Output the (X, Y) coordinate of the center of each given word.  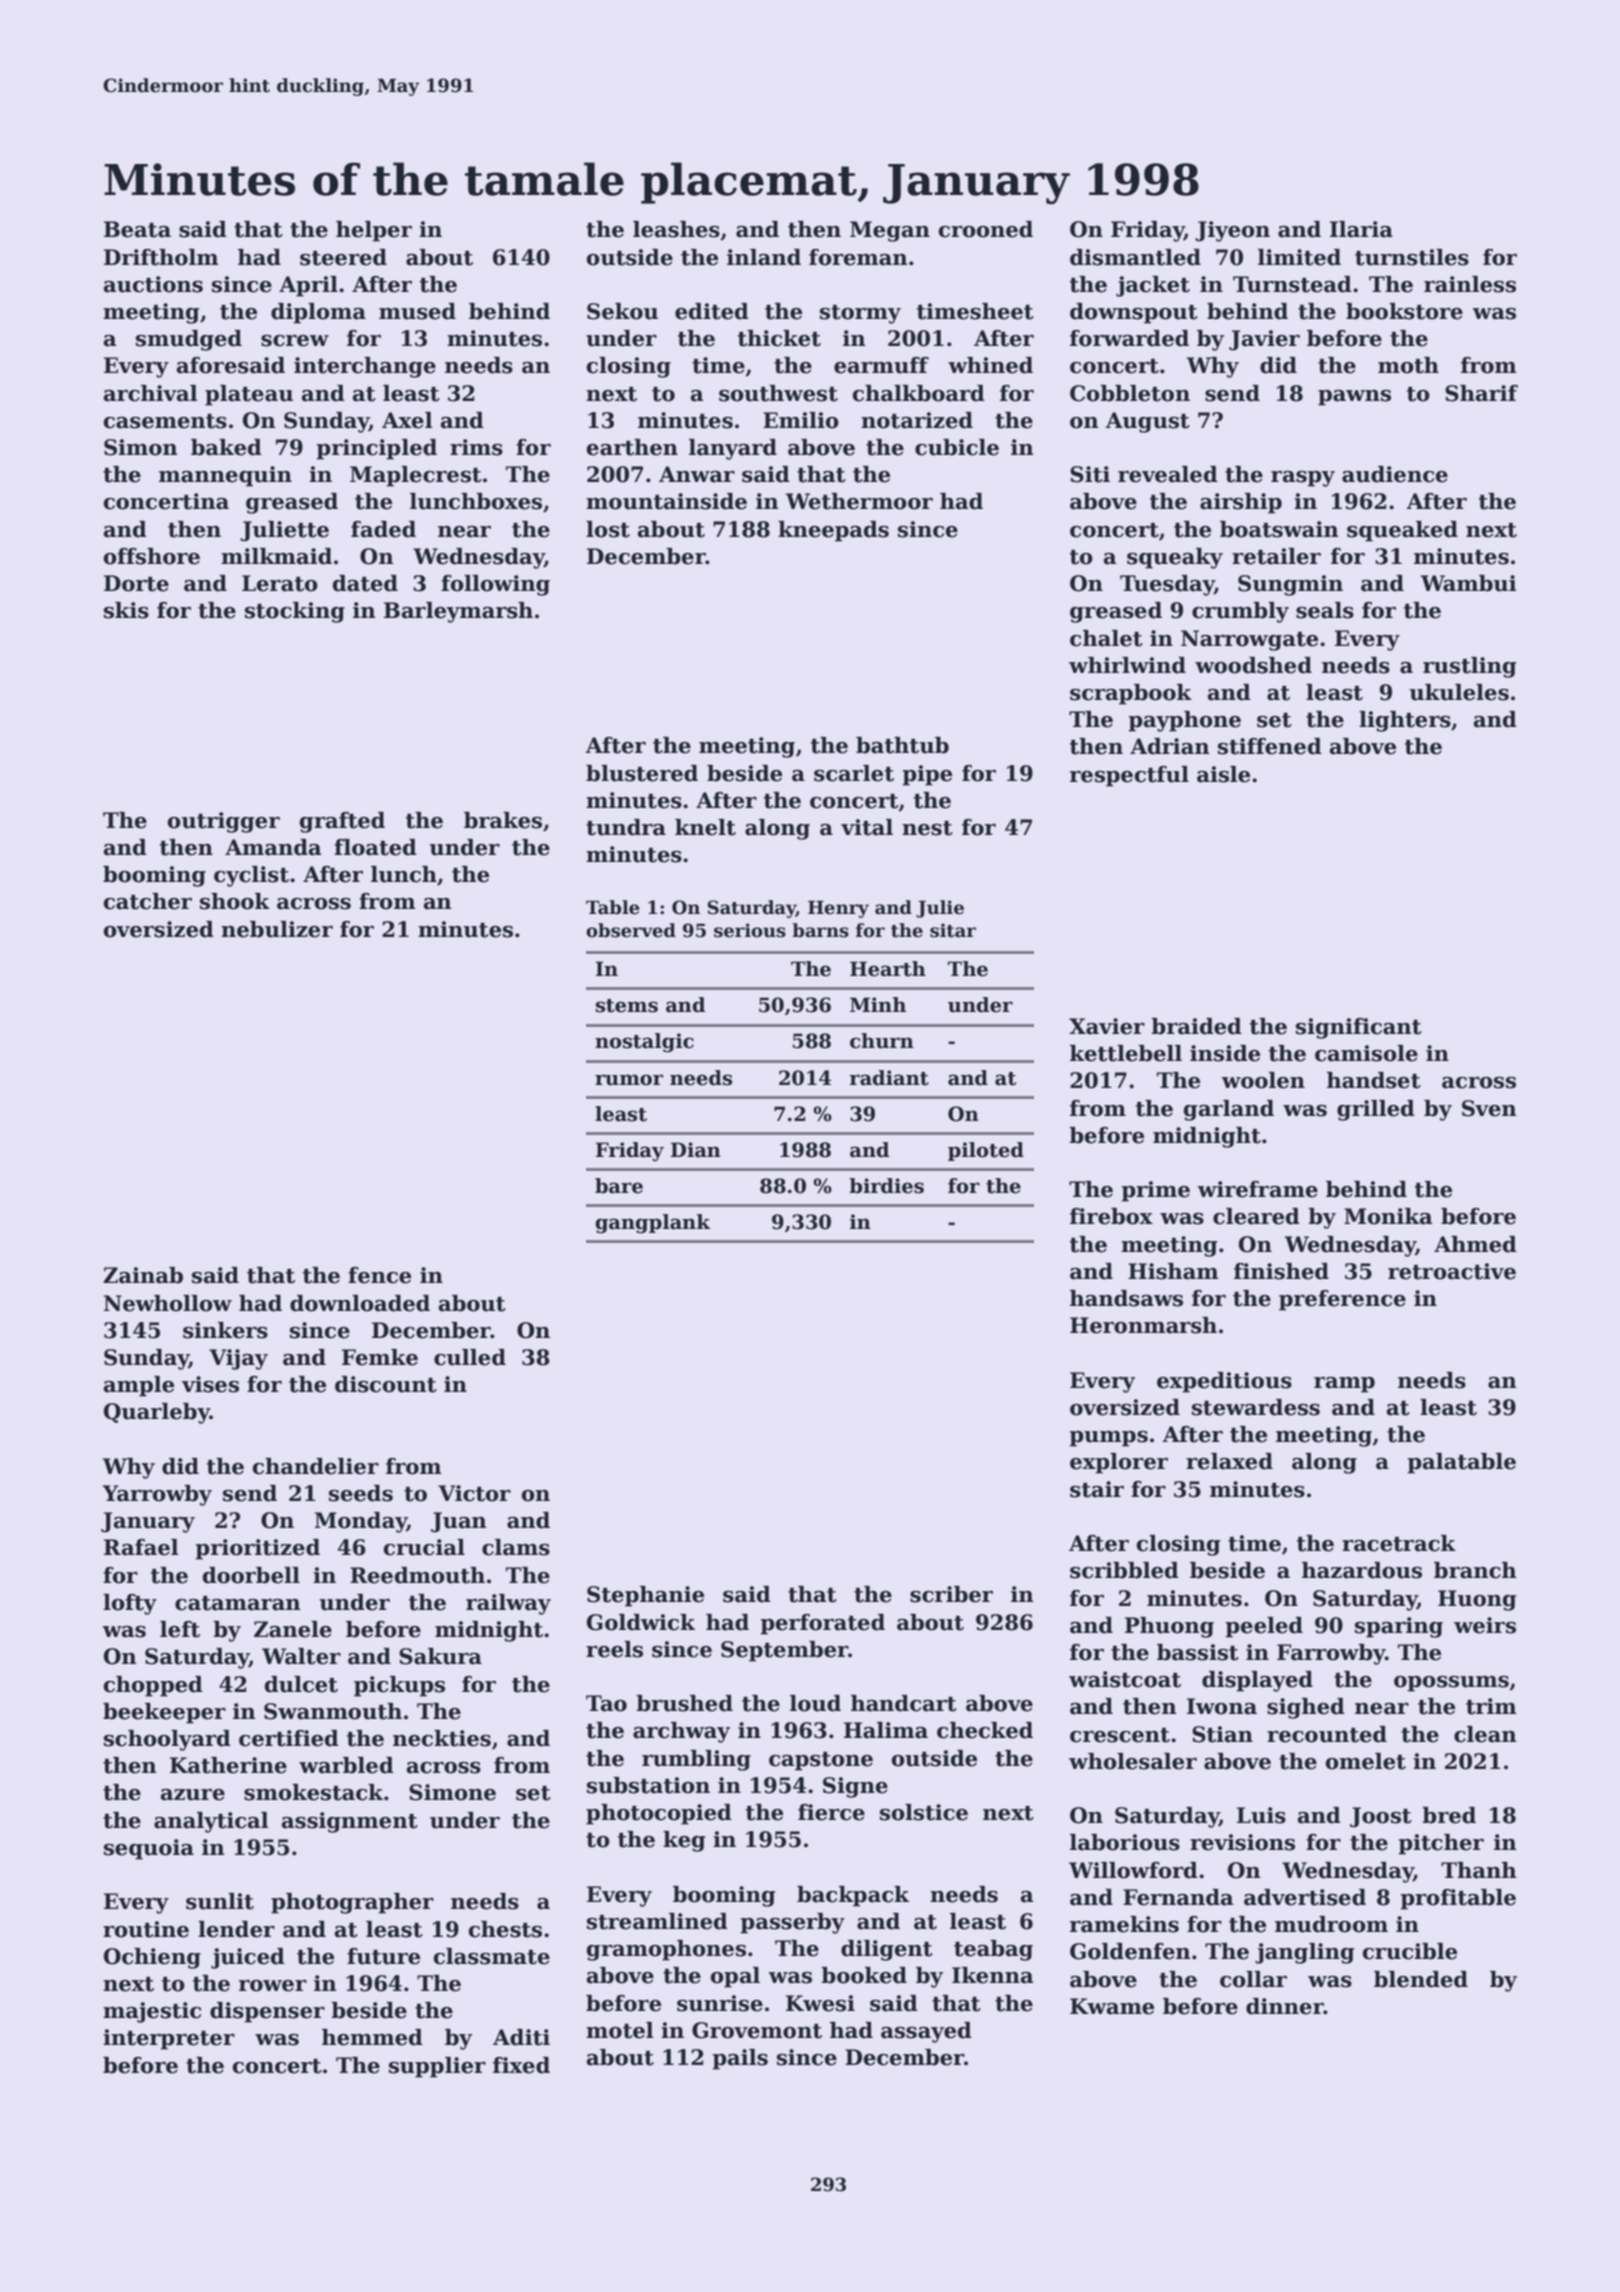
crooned (986, 229)
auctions (153, 284)
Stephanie (645, 1596)
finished (1281, 1271)
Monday (361, 1522)
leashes (676, 229)
